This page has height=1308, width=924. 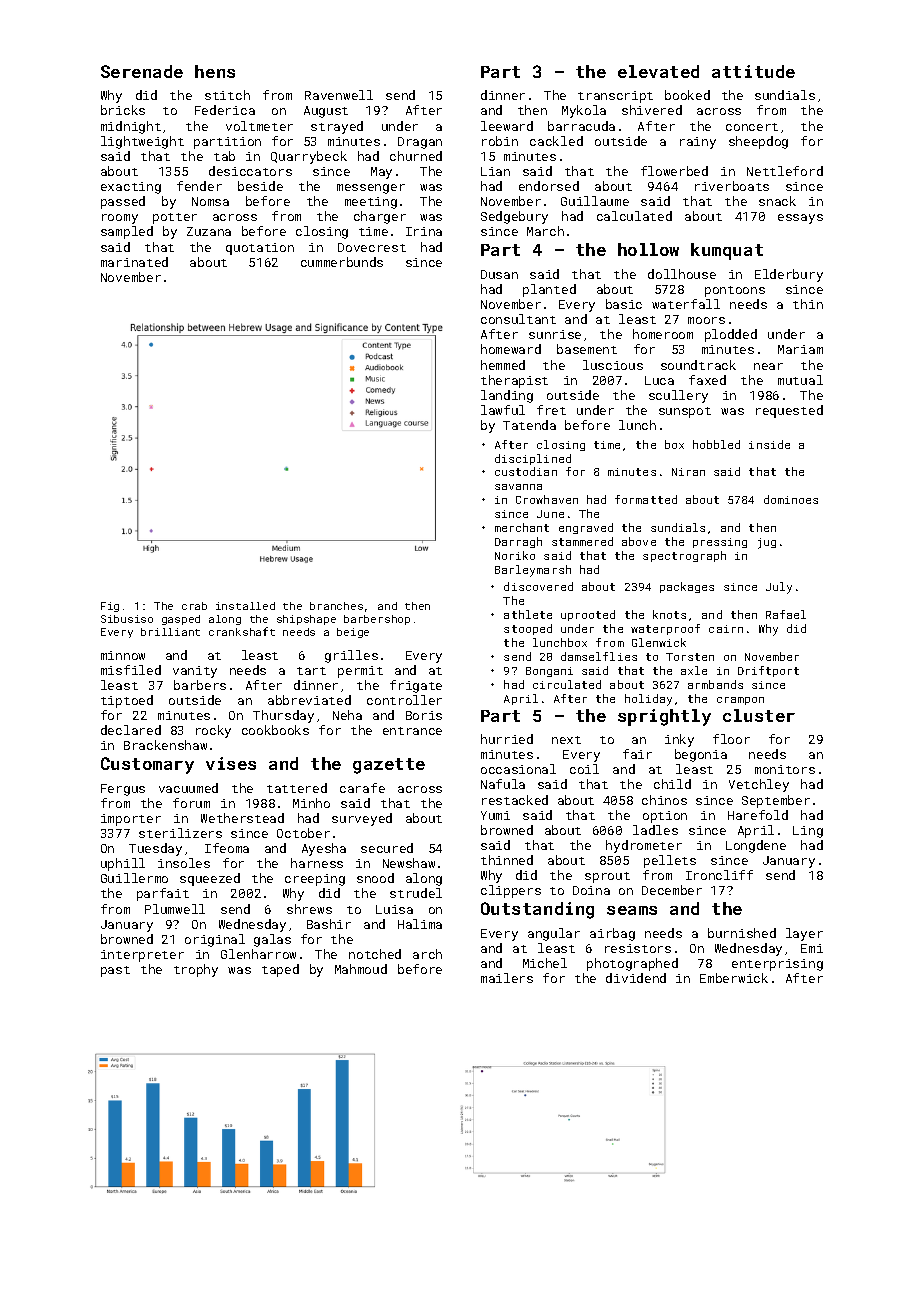 What do you see at coordinates (210, 879) in the page?
I see `squeezed` at bounding box center [210, 879].
